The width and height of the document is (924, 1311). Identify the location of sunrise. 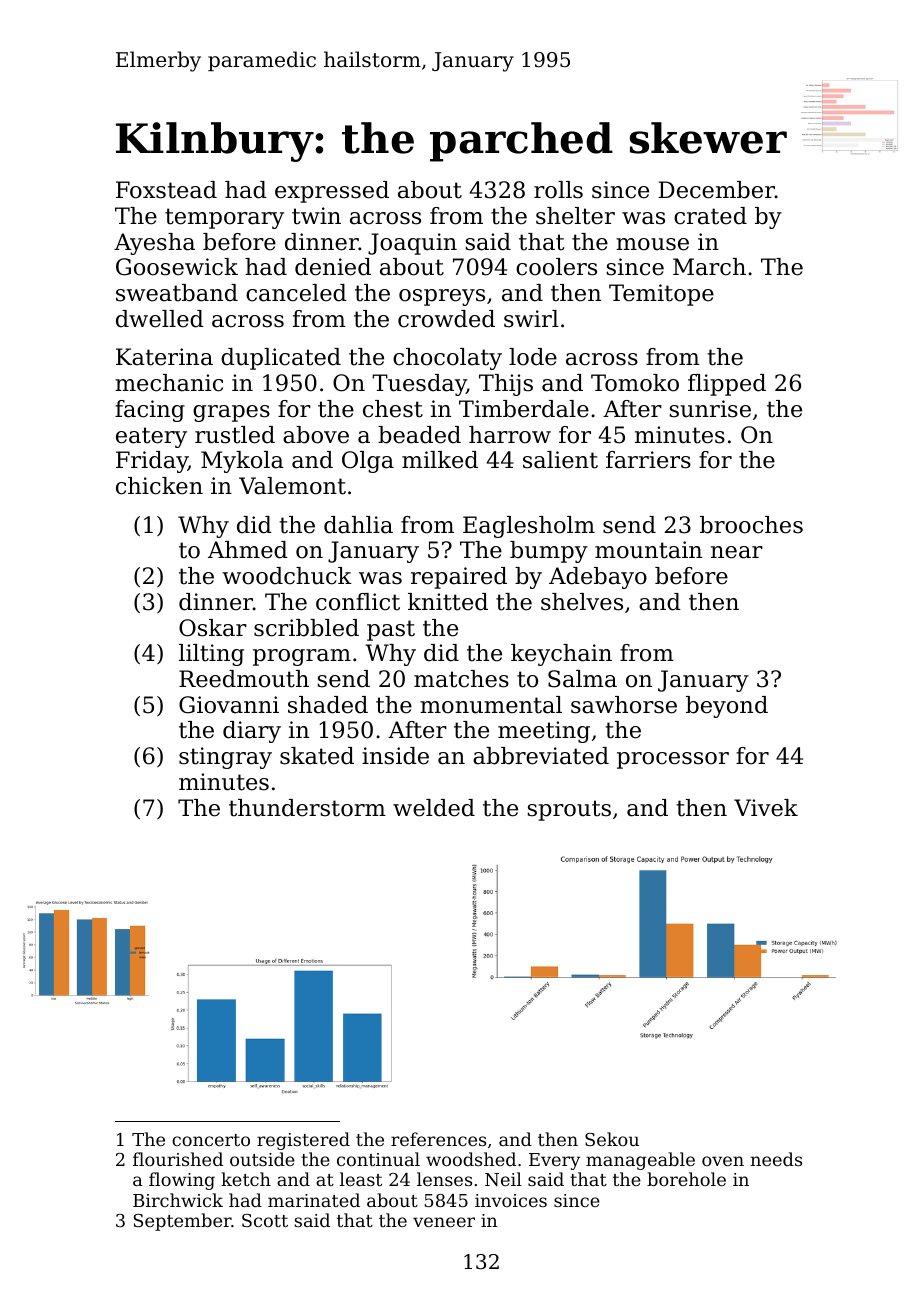
(710, 409).
